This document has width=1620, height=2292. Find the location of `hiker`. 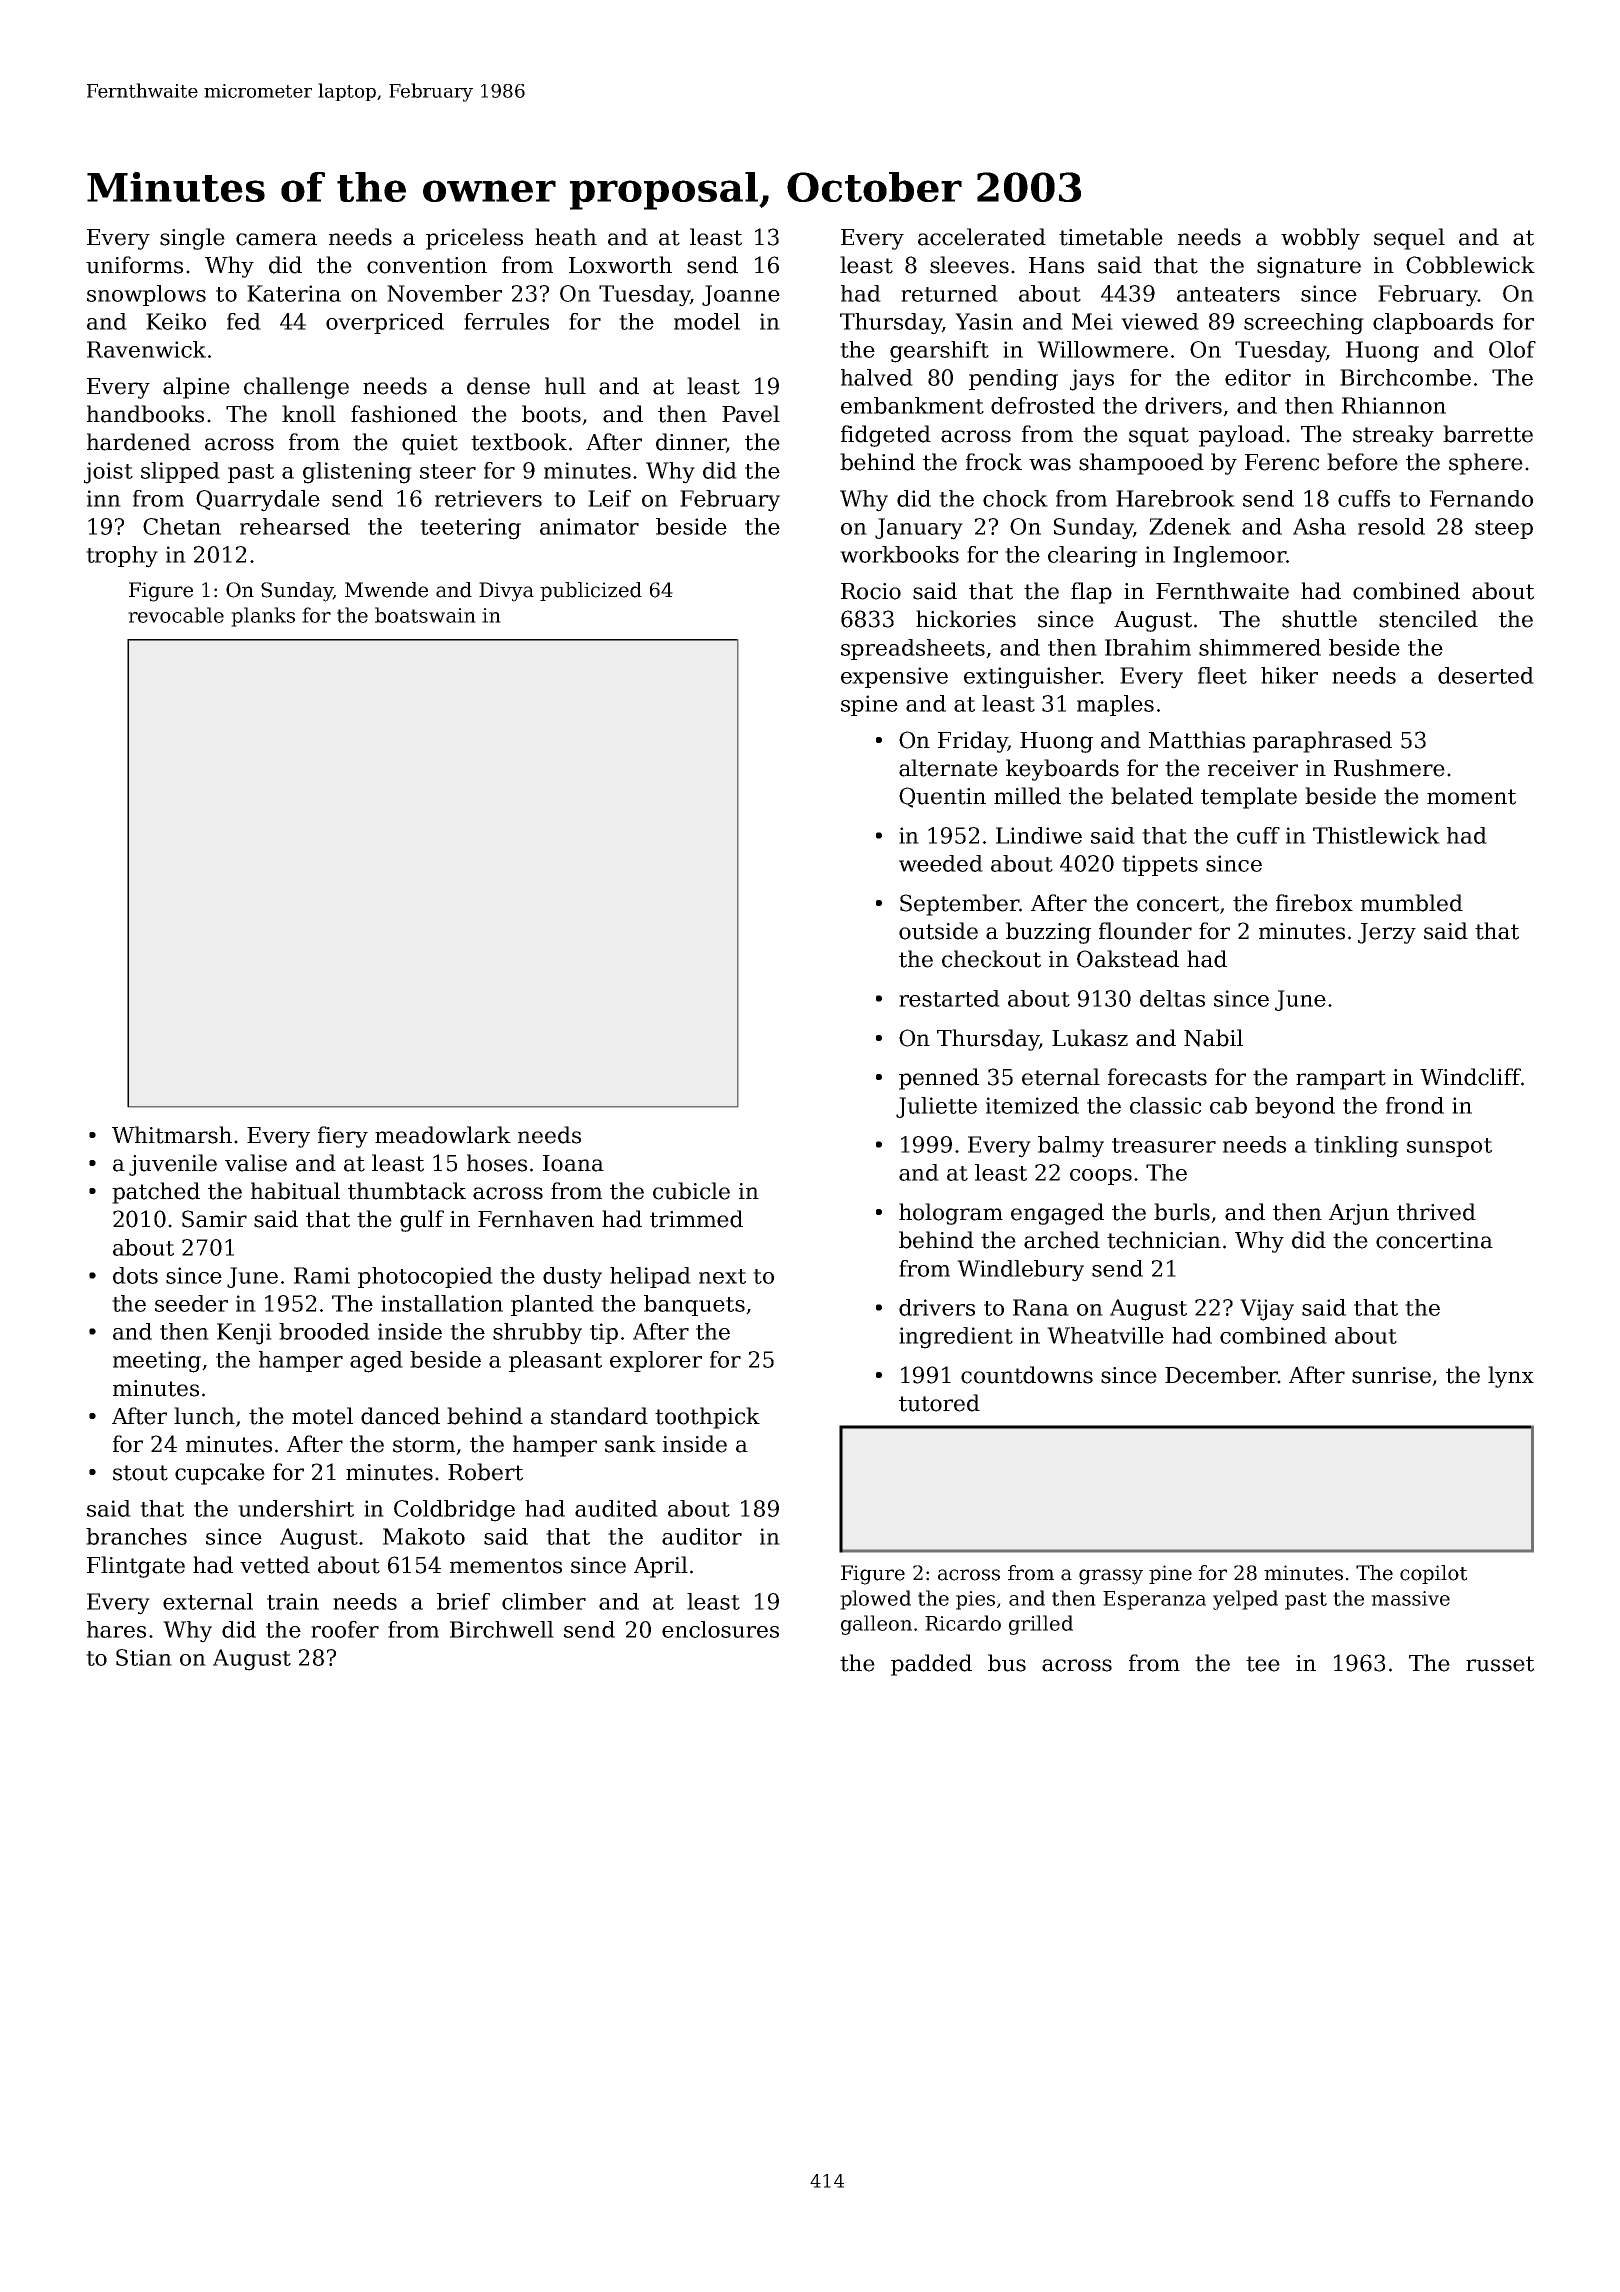

hiker is located at coordinates (1289, 675).
